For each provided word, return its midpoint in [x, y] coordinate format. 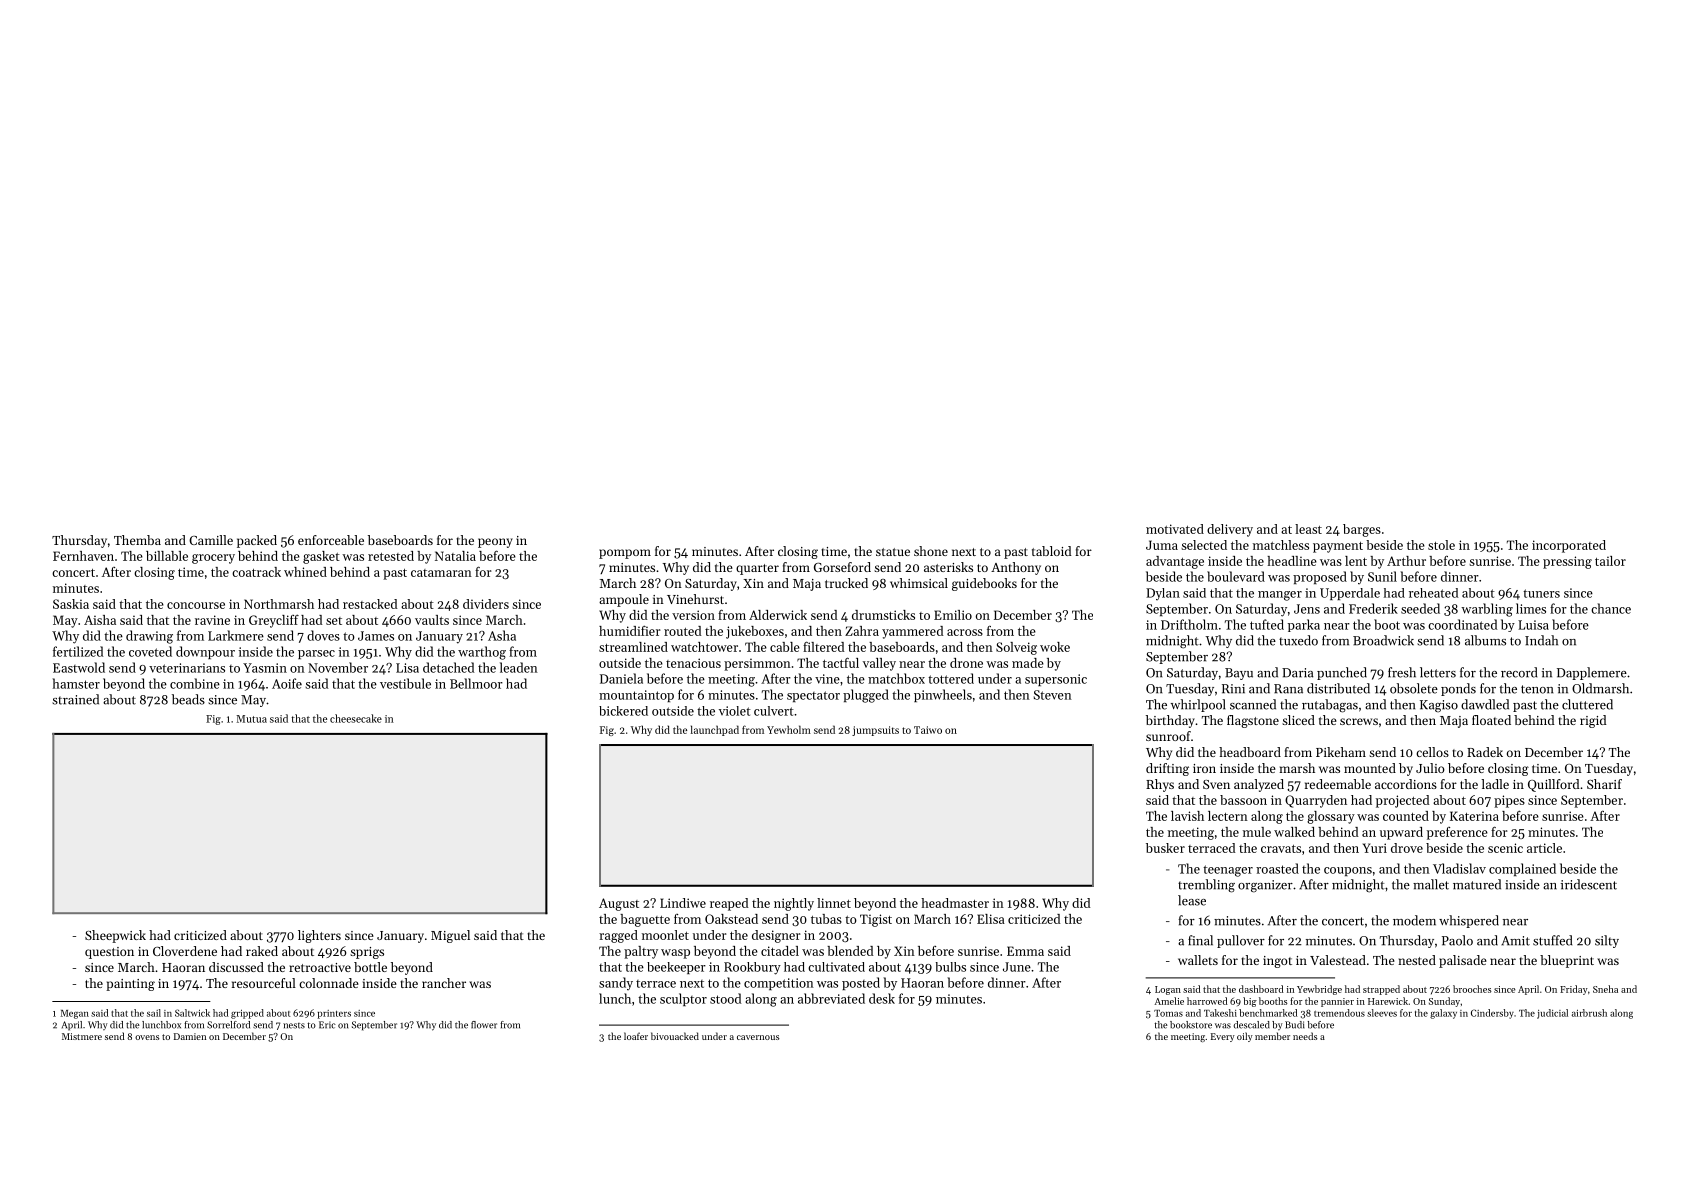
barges [1362, 530]
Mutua [251, 719]
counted [1406, 816]
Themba [137, 540]
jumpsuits [875, 731]
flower [484, 1025]
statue [893, 552]
